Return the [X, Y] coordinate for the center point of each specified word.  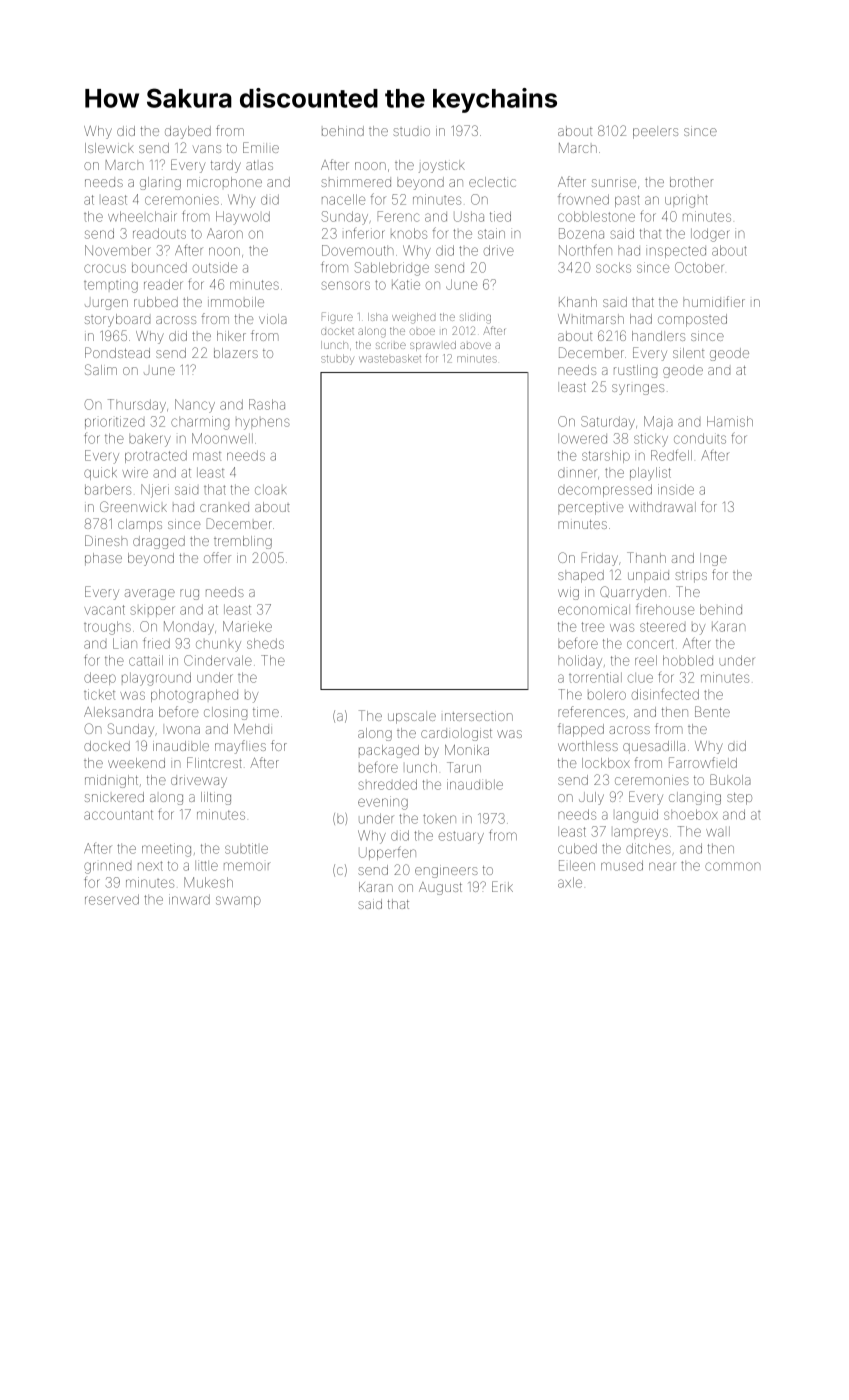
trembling [243, 542]
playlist [650, 474]
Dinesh [106, 540]
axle [570, 882]
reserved [112, 899]
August [440, 888]
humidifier [714, 301]
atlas [259, 165]
